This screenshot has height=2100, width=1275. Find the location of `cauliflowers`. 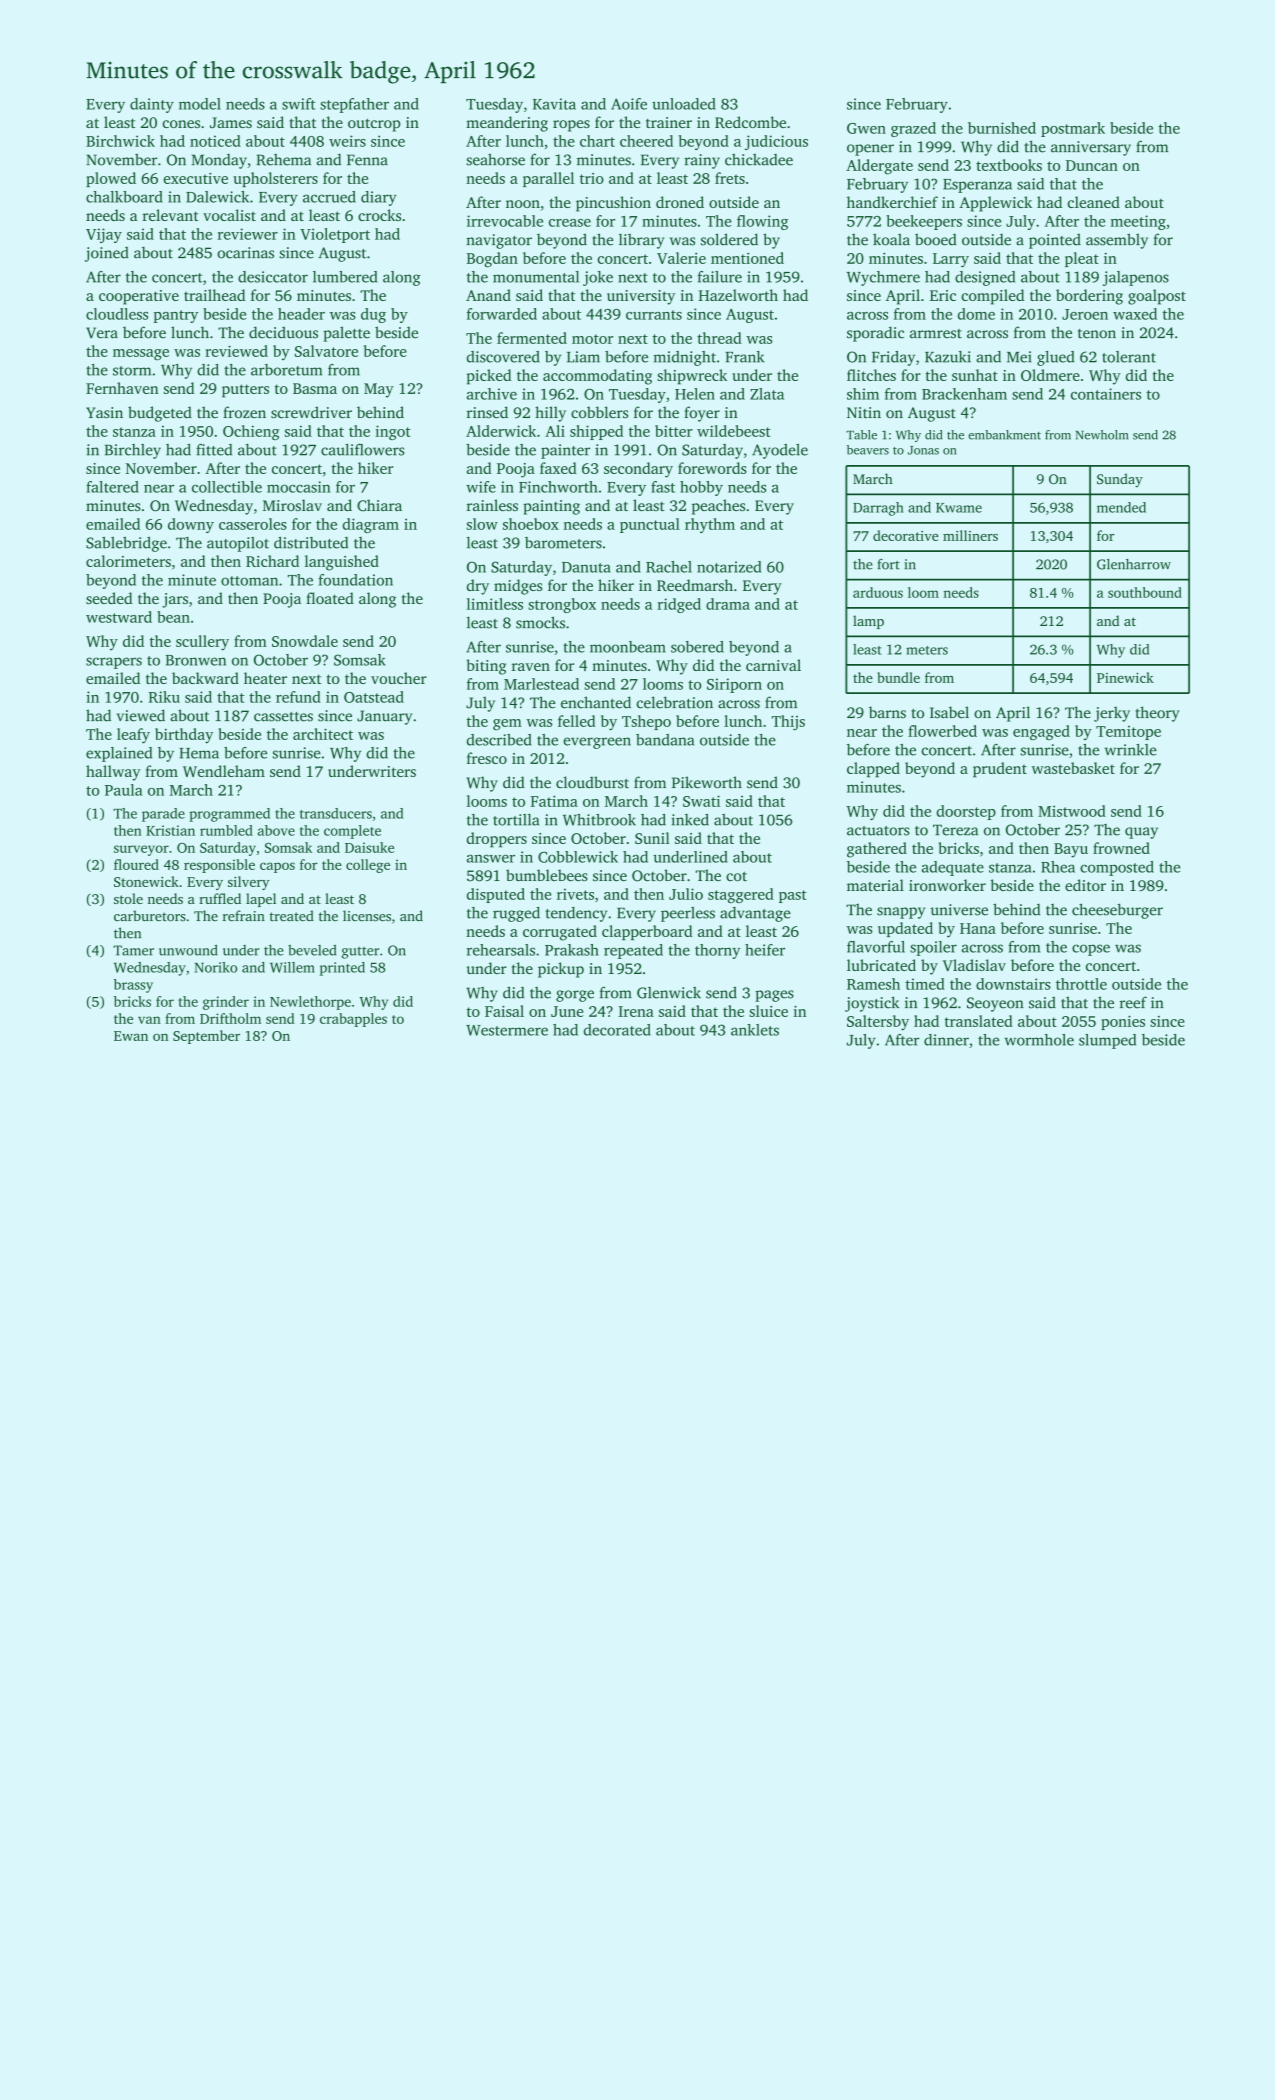

cauliflowers is located at coordinates (362, 450).
